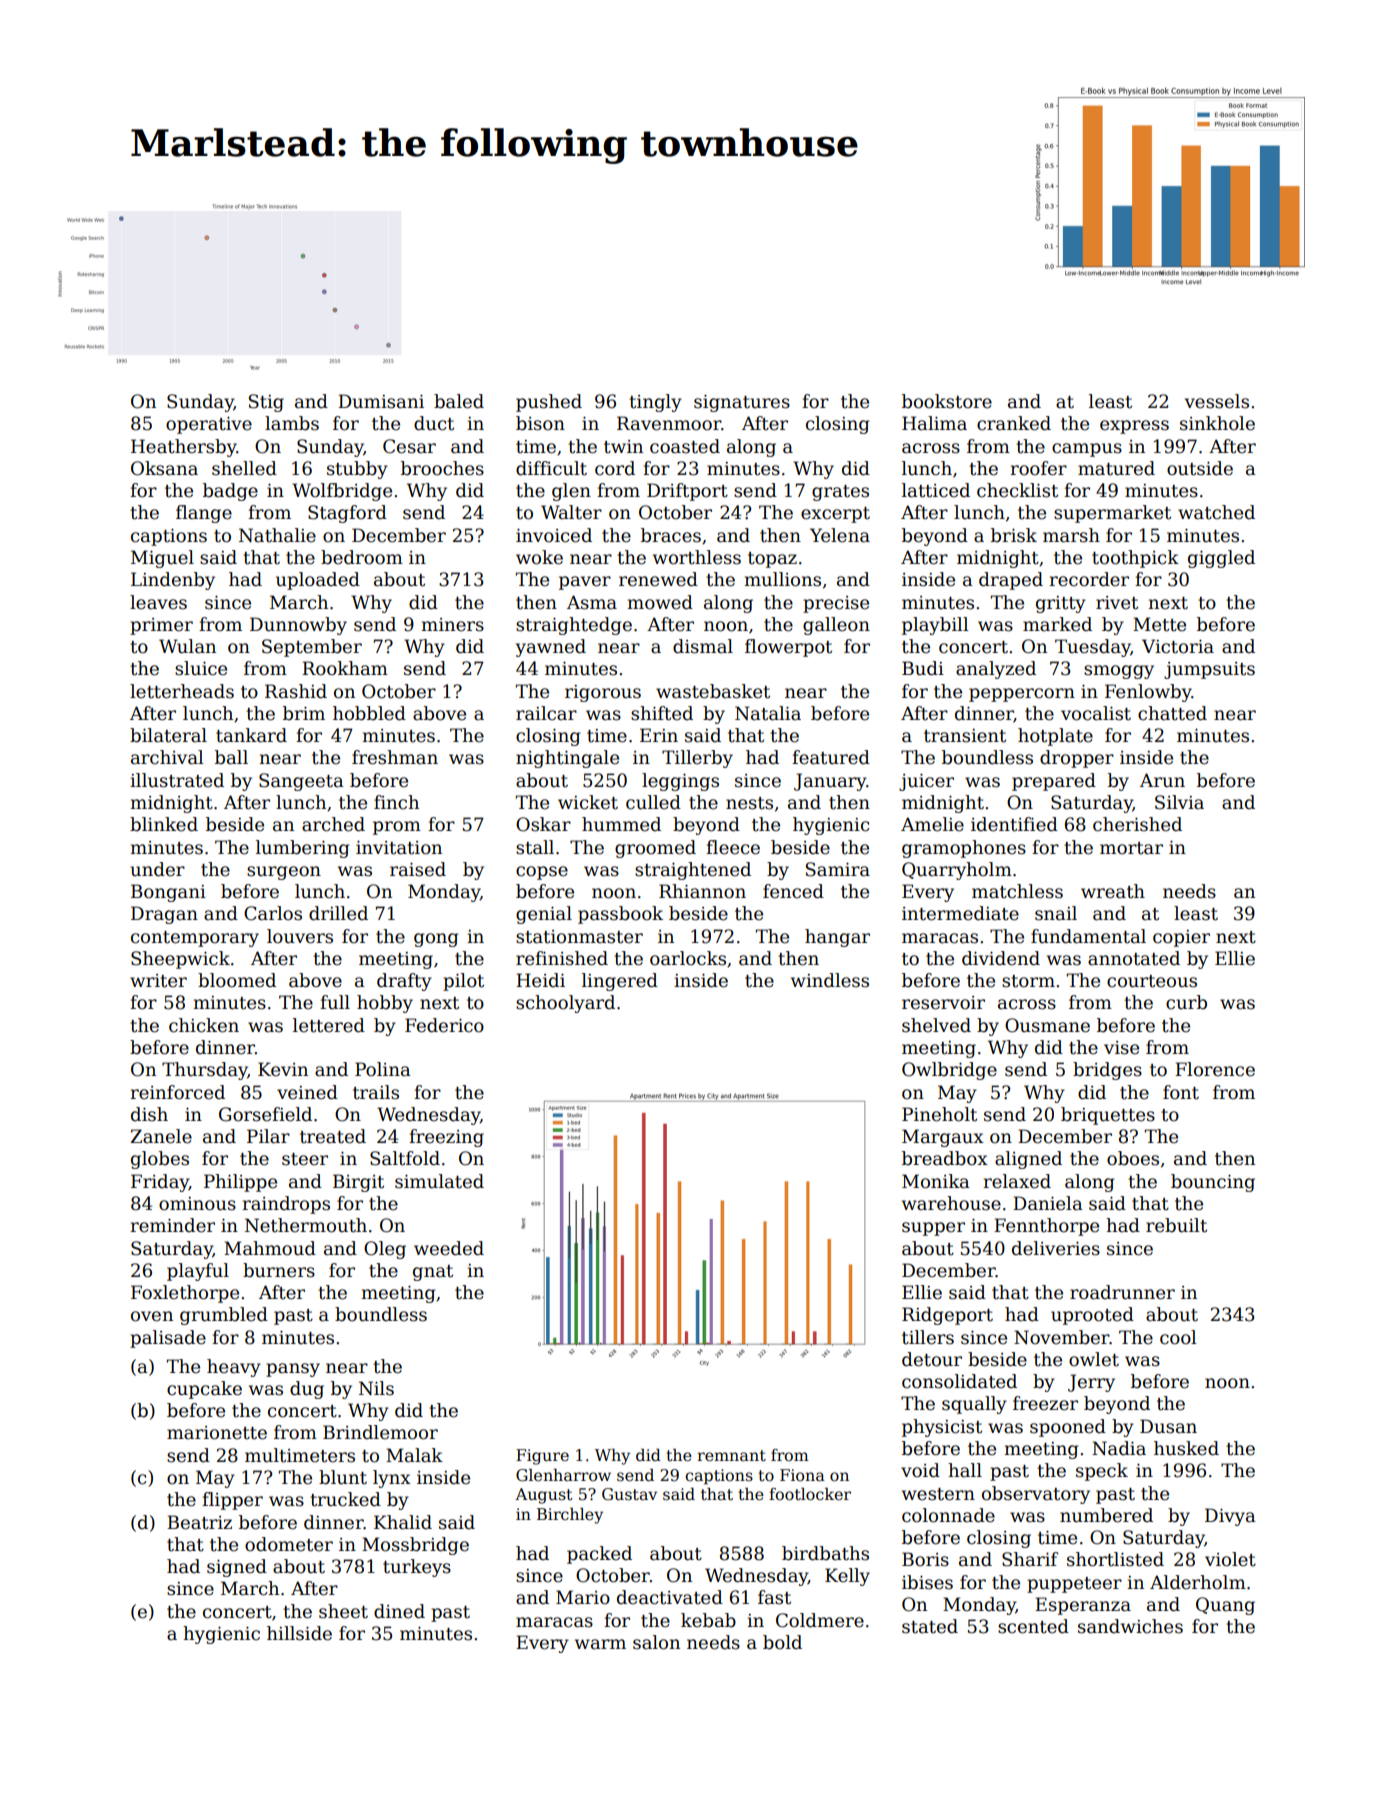  I want to click on tillers, so click(928, 1337).
